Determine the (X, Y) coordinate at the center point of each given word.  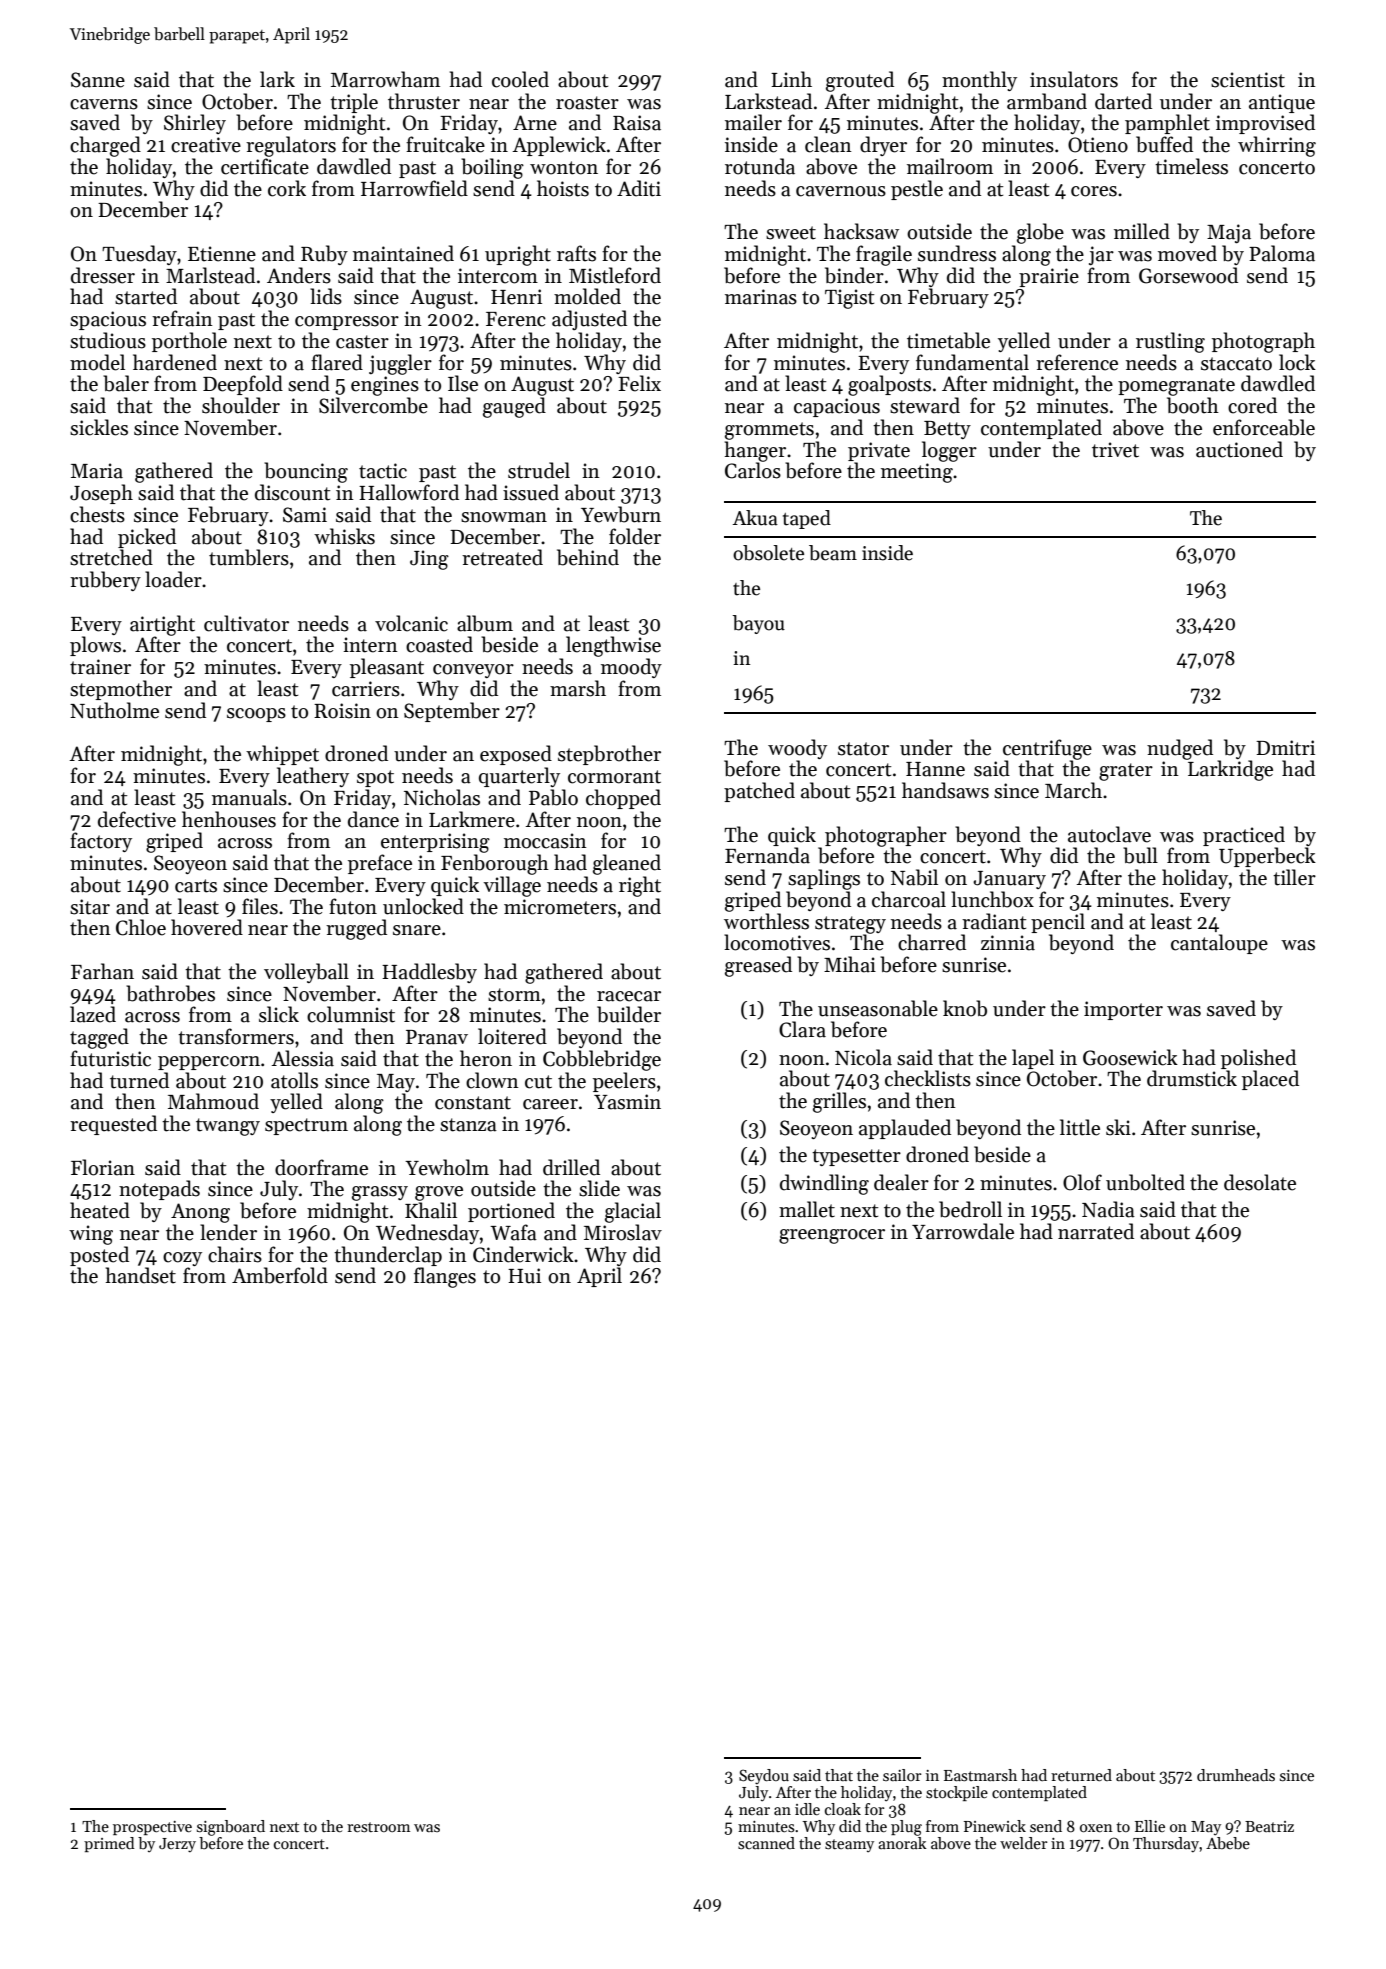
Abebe (1228, 1843)
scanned (766, 1843)
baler (126, 383)
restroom (378, 1827)
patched (759, 792)
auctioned (1239, 449)
